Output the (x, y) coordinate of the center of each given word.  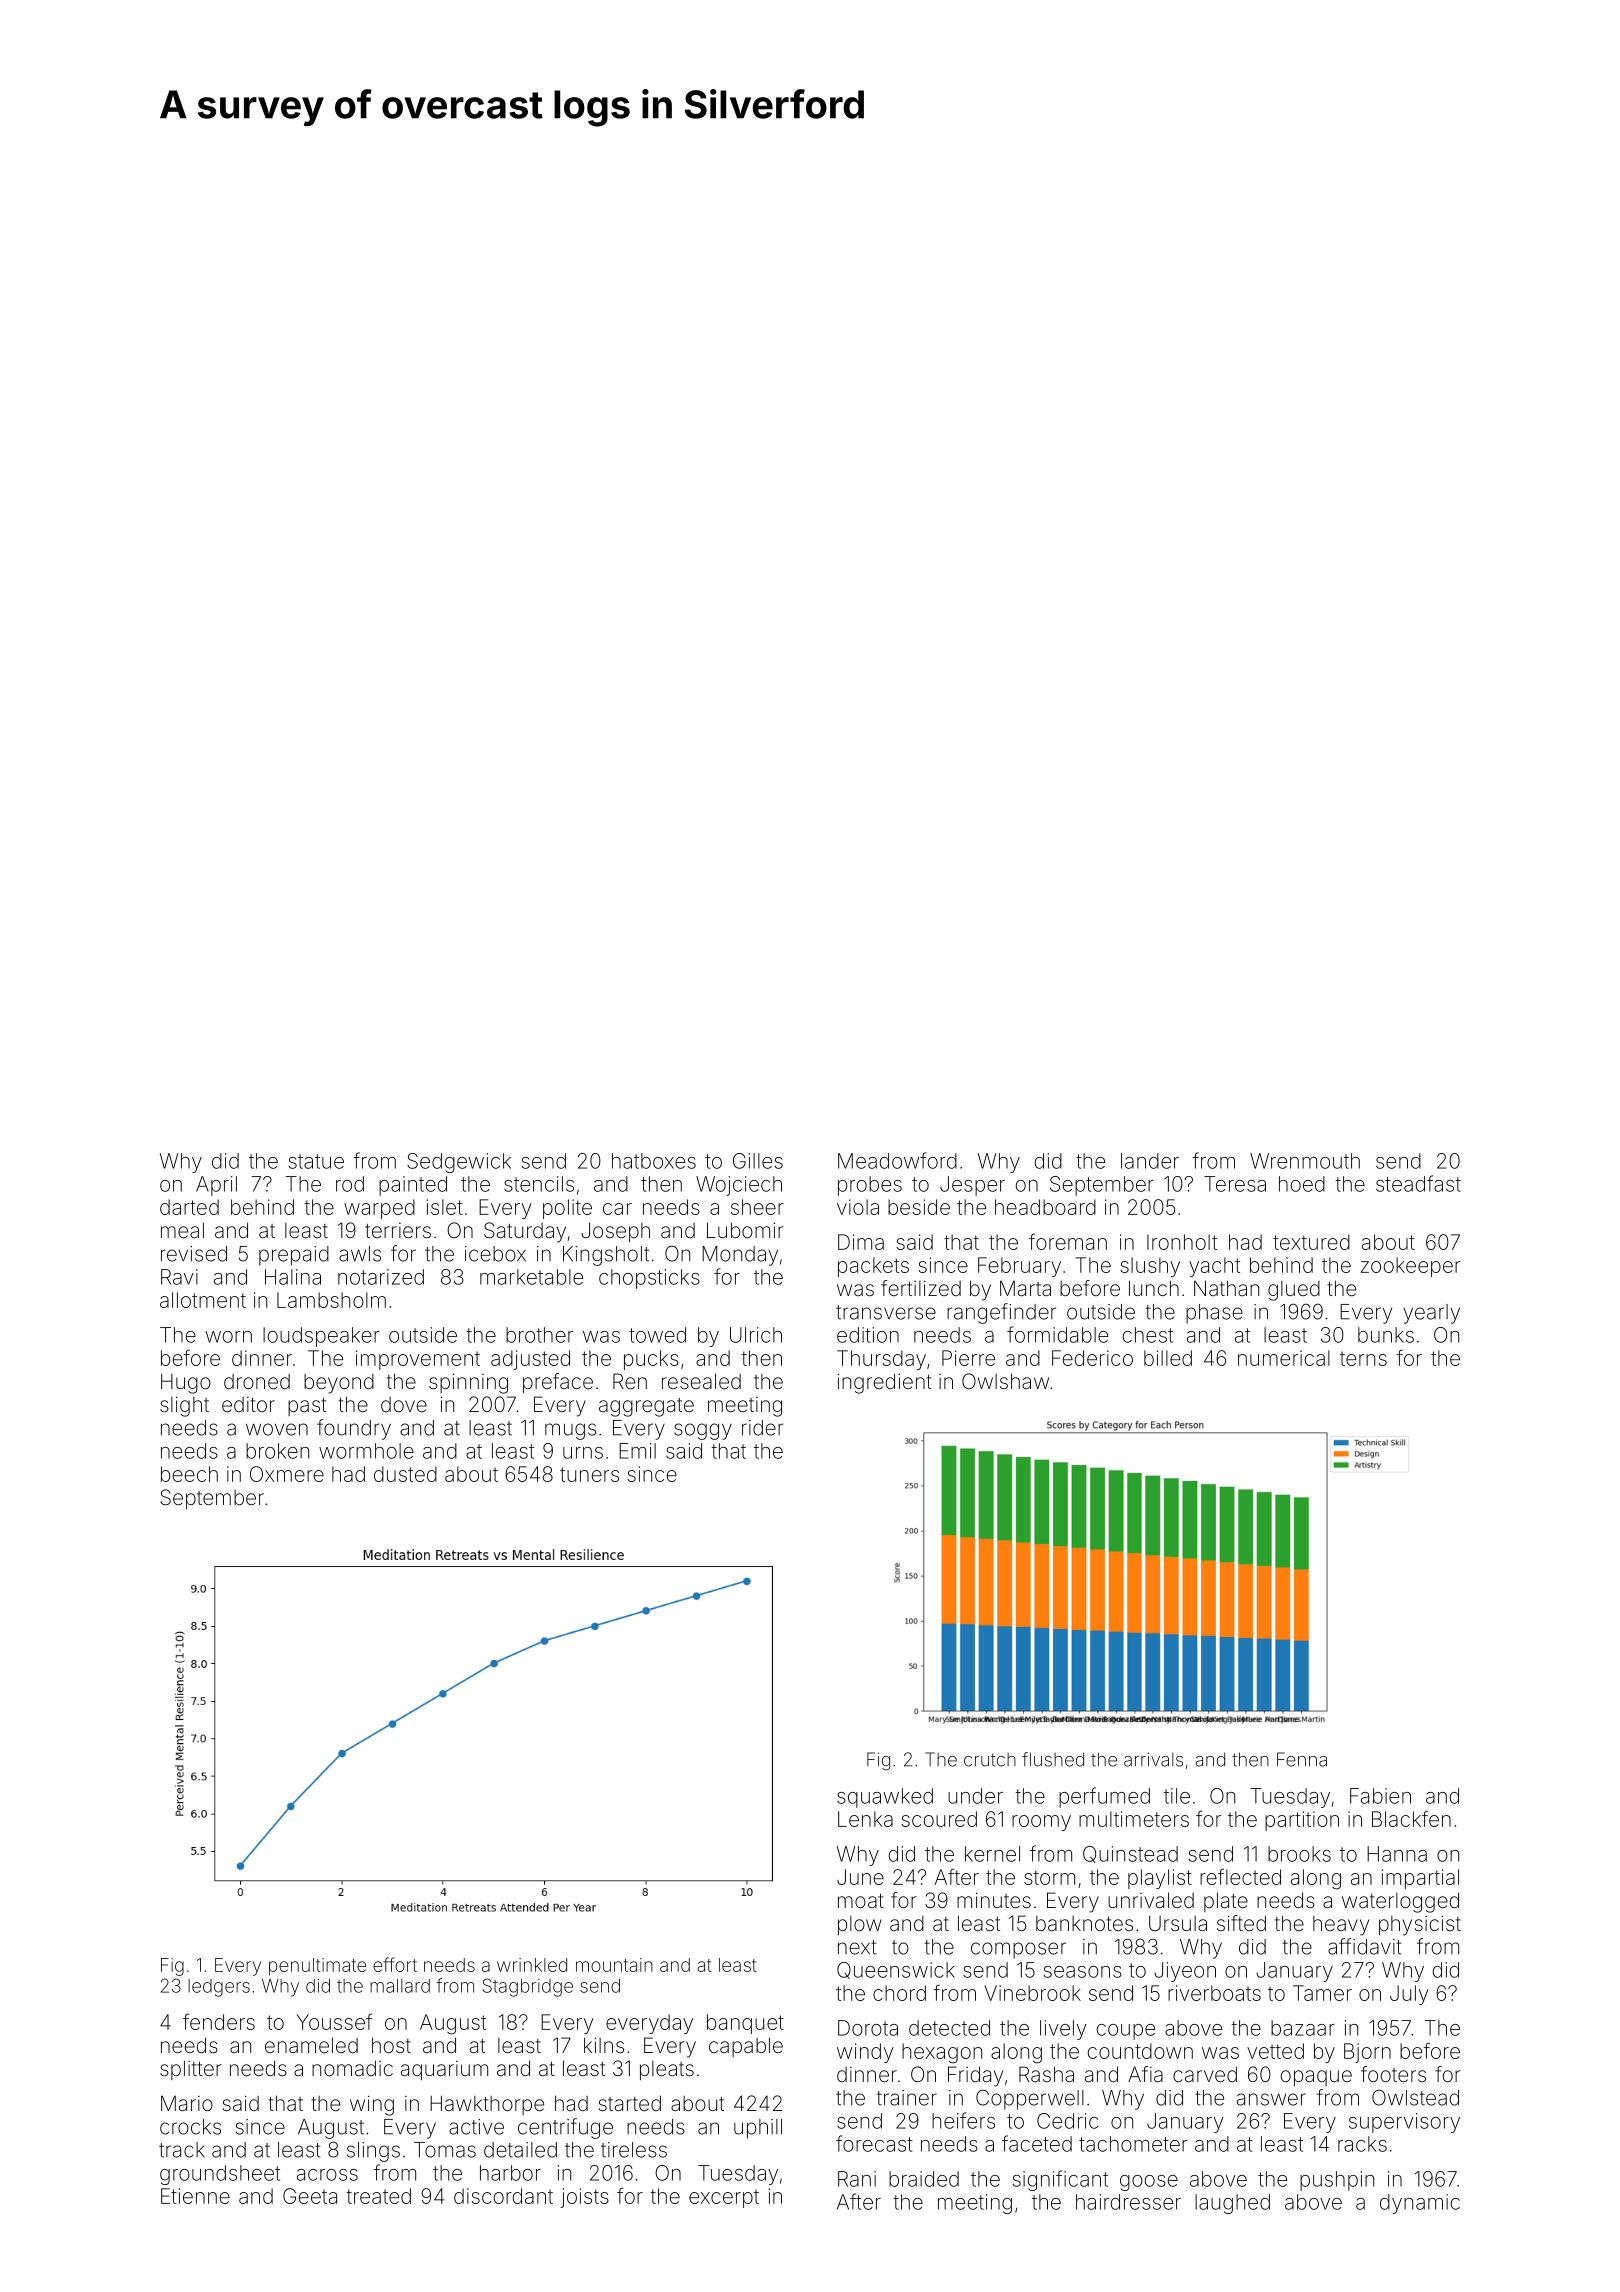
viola (858, 1207)
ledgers (219, 1988)
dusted (405, 1474)
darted (189, 1207)
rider (762, 1428)
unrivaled (1151, 1900)
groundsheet (220, 2175)
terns (1363, 1358)
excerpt (724, 2198)
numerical (1284, 1358)
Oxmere (287, 1474)
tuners (589, 1474)
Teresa (1235, 1184)
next (857, 1947)
